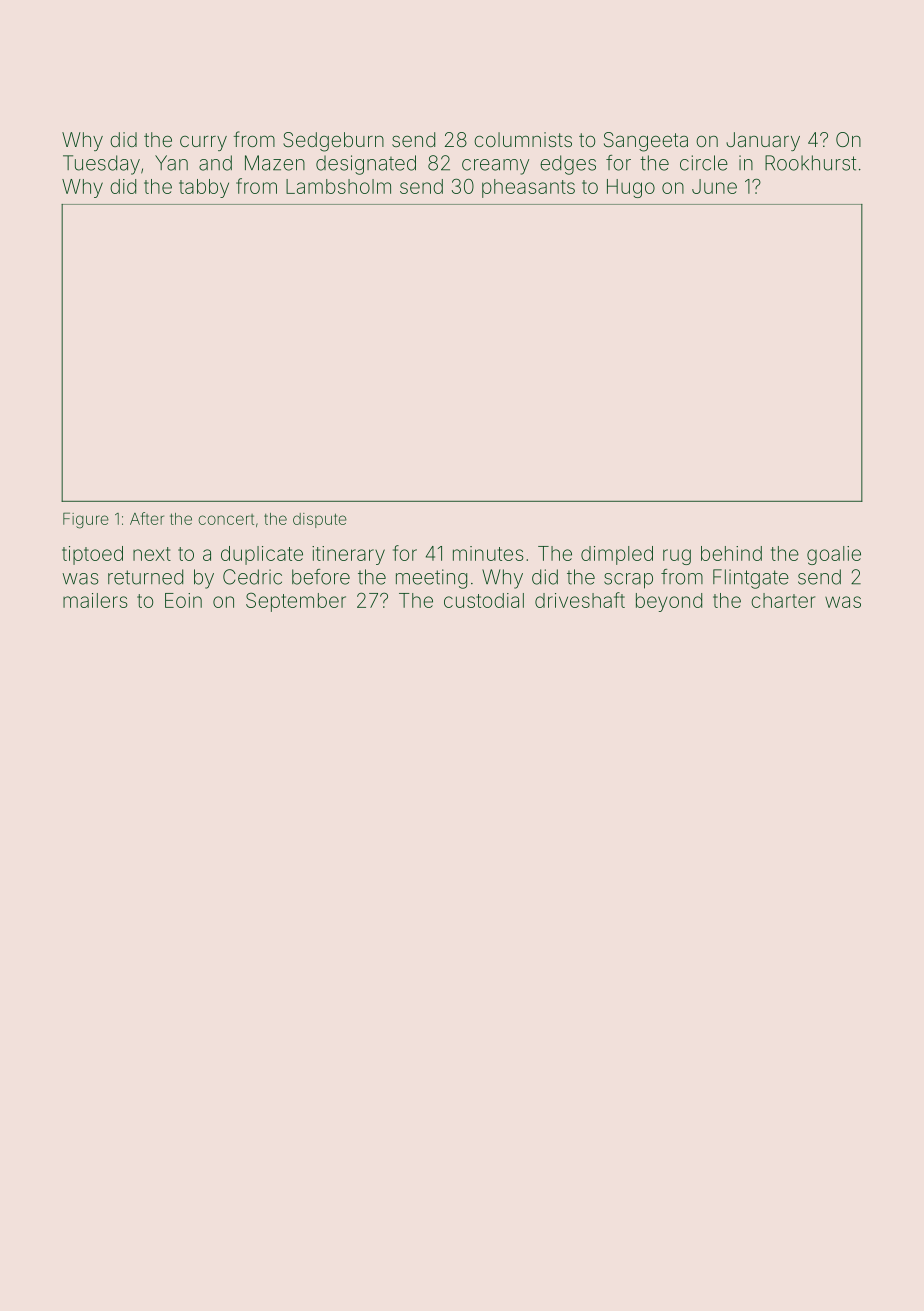 This screenshot has width=924, height=1311. I want to click on After, so click(147, 518).
